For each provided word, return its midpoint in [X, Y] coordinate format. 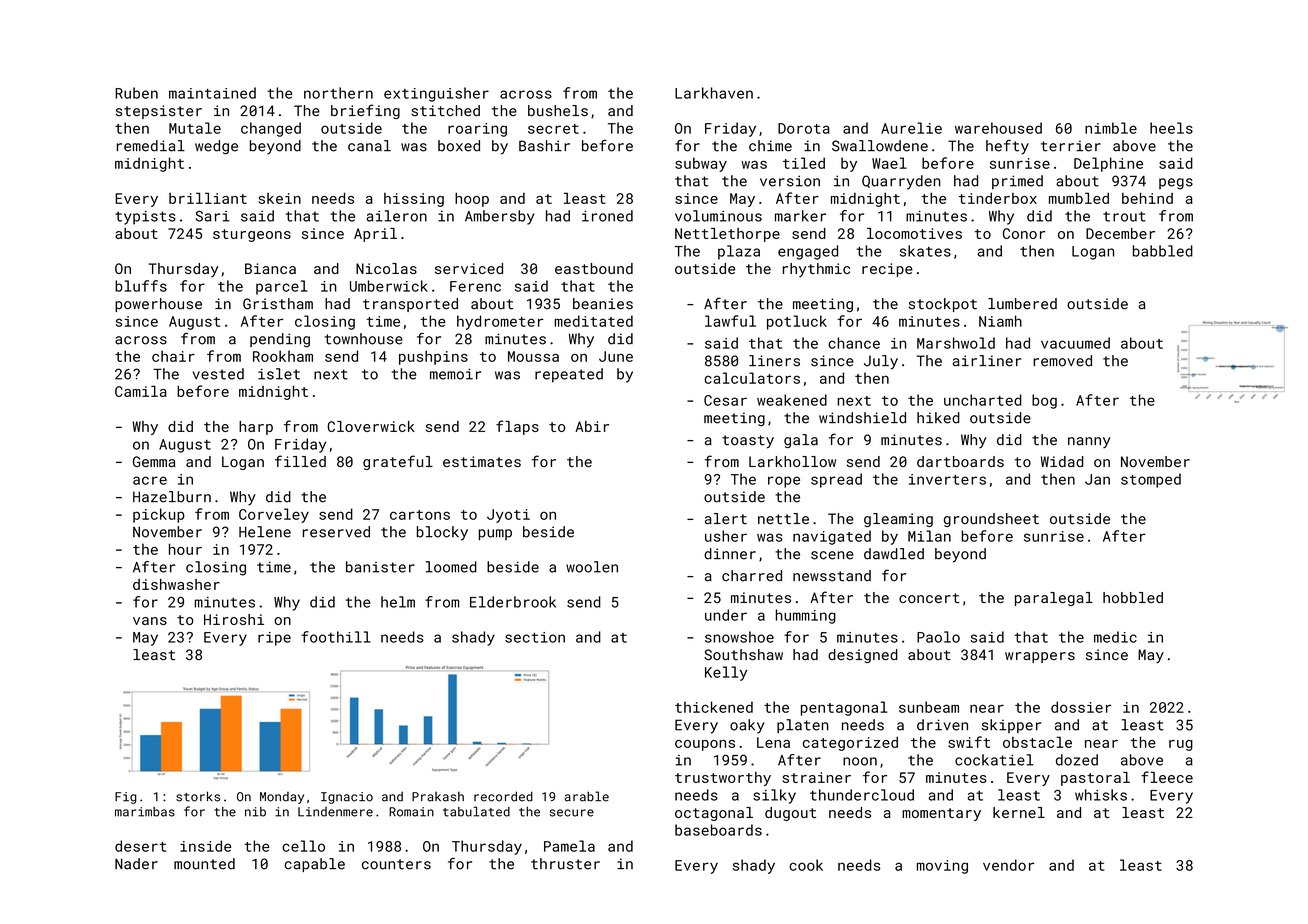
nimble [1111, 128]
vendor [1008, 865]
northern [338, 93]
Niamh [1000, 321]
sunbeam [929, 707]
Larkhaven [714, 93]
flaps [517, 427]
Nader [136, 864]
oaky [747, 726]
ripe [274, 639]
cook [806, 865]
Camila [141, 391]
